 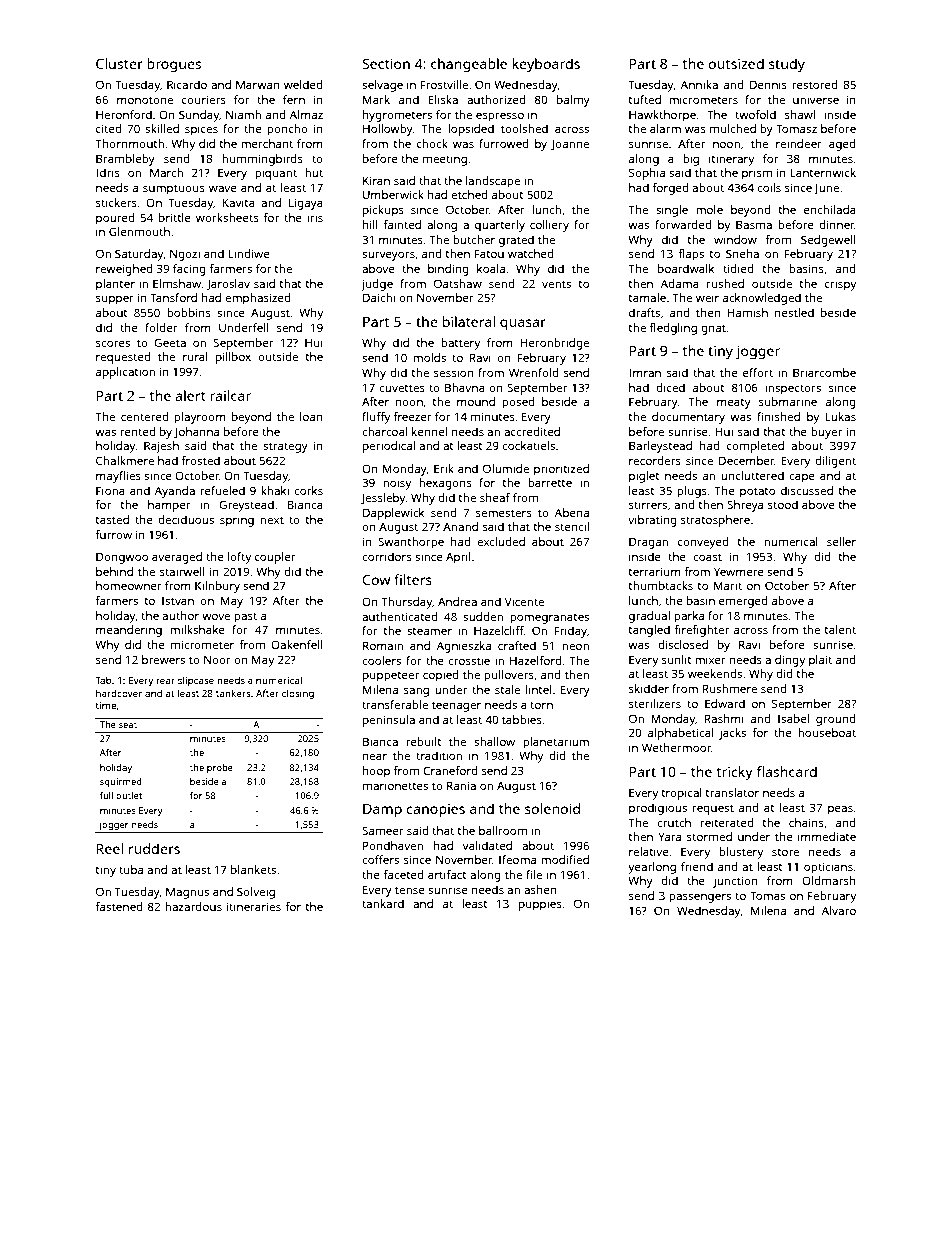 I want to click on fastened, so click(x=119, y=906).
